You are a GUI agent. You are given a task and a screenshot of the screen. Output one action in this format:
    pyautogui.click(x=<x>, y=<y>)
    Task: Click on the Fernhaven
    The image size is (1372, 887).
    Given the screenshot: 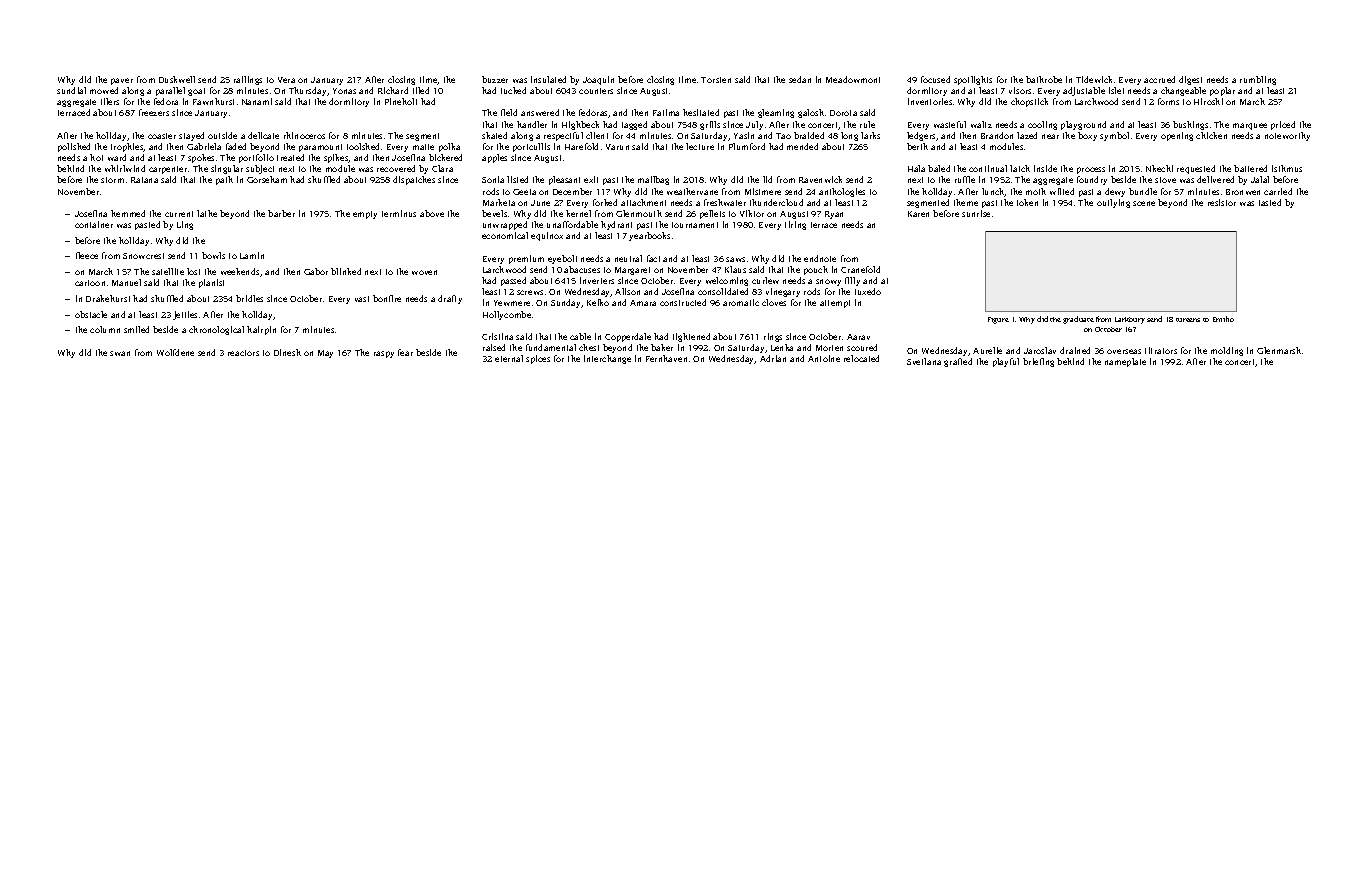 What is the action you would take?
    pyautogui.click(x=666, y=358)
